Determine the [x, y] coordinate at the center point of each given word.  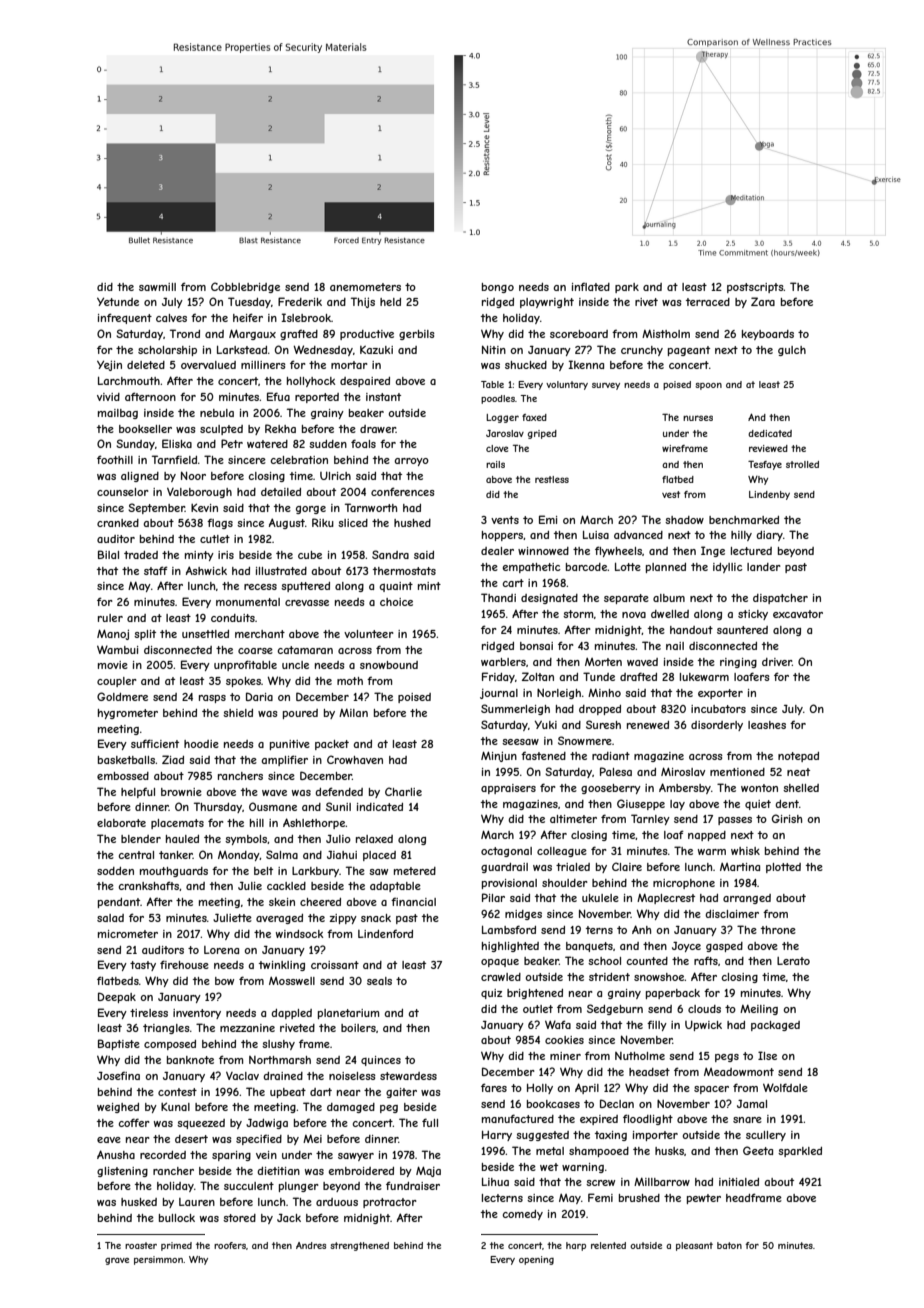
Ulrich [335, 475]
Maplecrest [666, 899]
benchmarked [744, 520]
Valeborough [199, 493]
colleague [562, 852]
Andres [311, 1245]
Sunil [338, 806]
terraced [708, 302]
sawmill [157, 287]
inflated [591, 287]
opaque [500, 962]
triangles [166, 1029]
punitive [290, 745]
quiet [758, 805]
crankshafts [148, 885]
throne [778, 930]
